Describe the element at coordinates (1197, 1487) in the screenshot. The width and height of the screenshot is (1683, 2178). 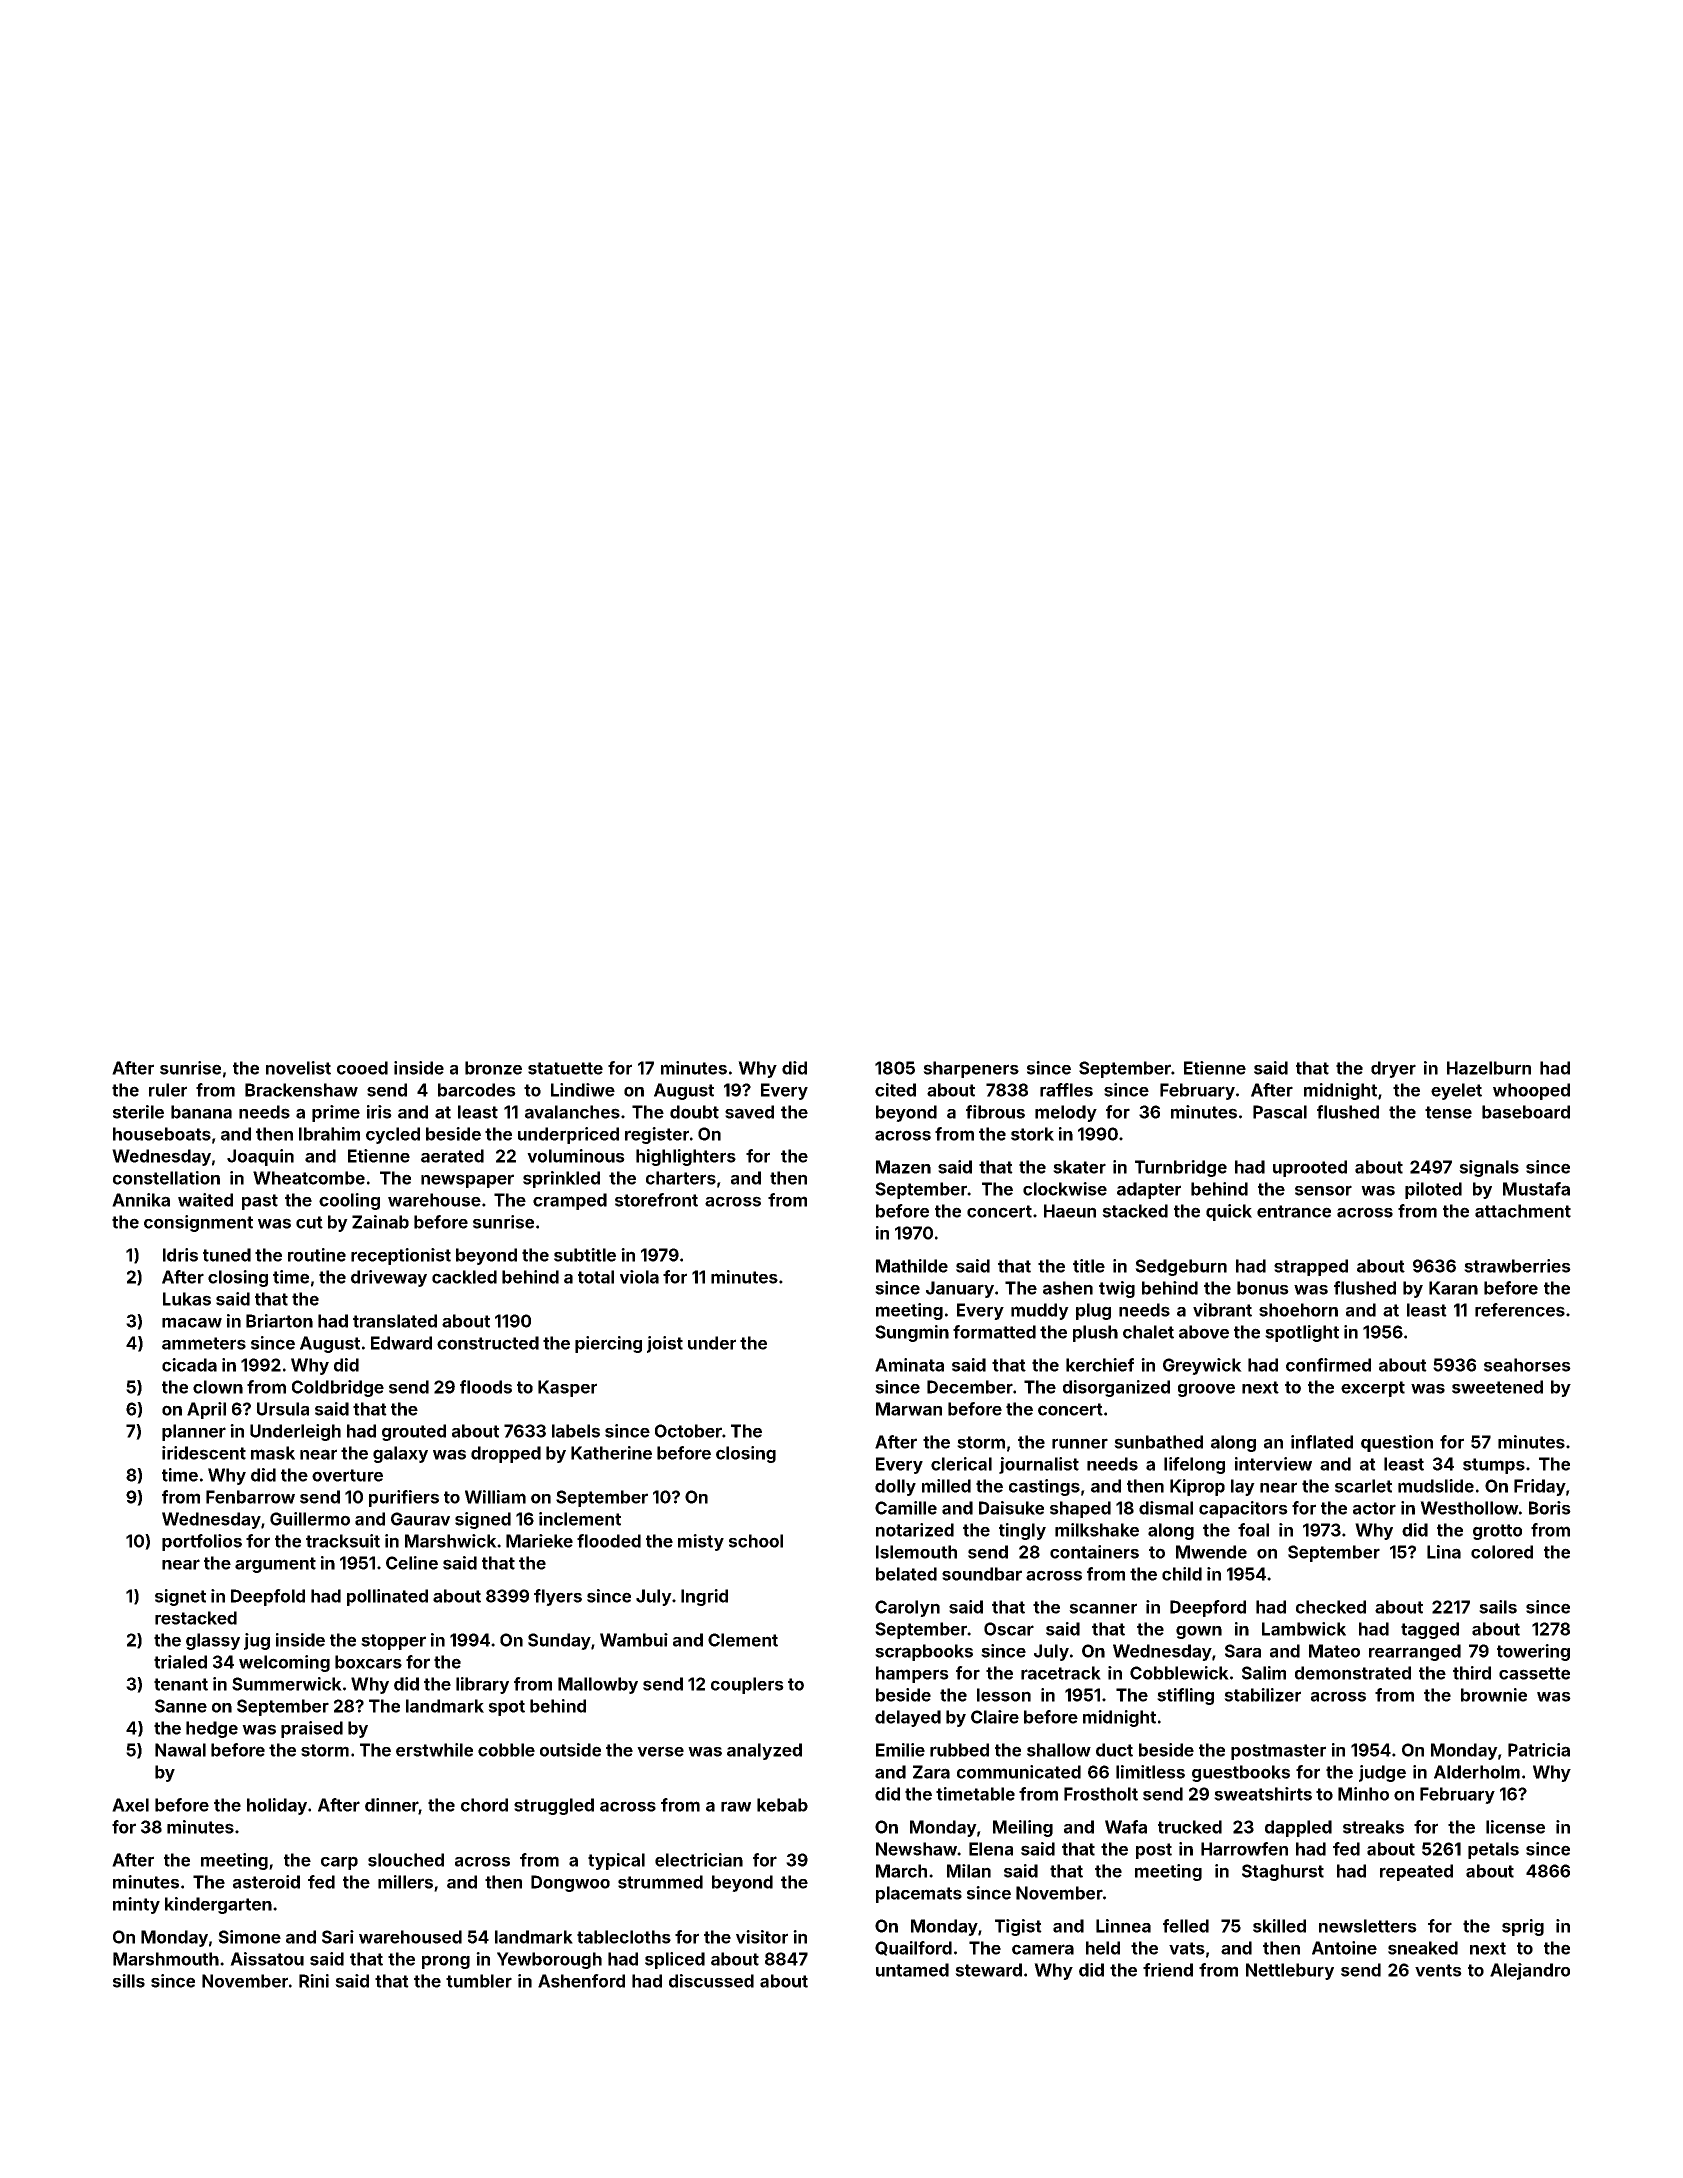
I see `Kiprop` at that location.
